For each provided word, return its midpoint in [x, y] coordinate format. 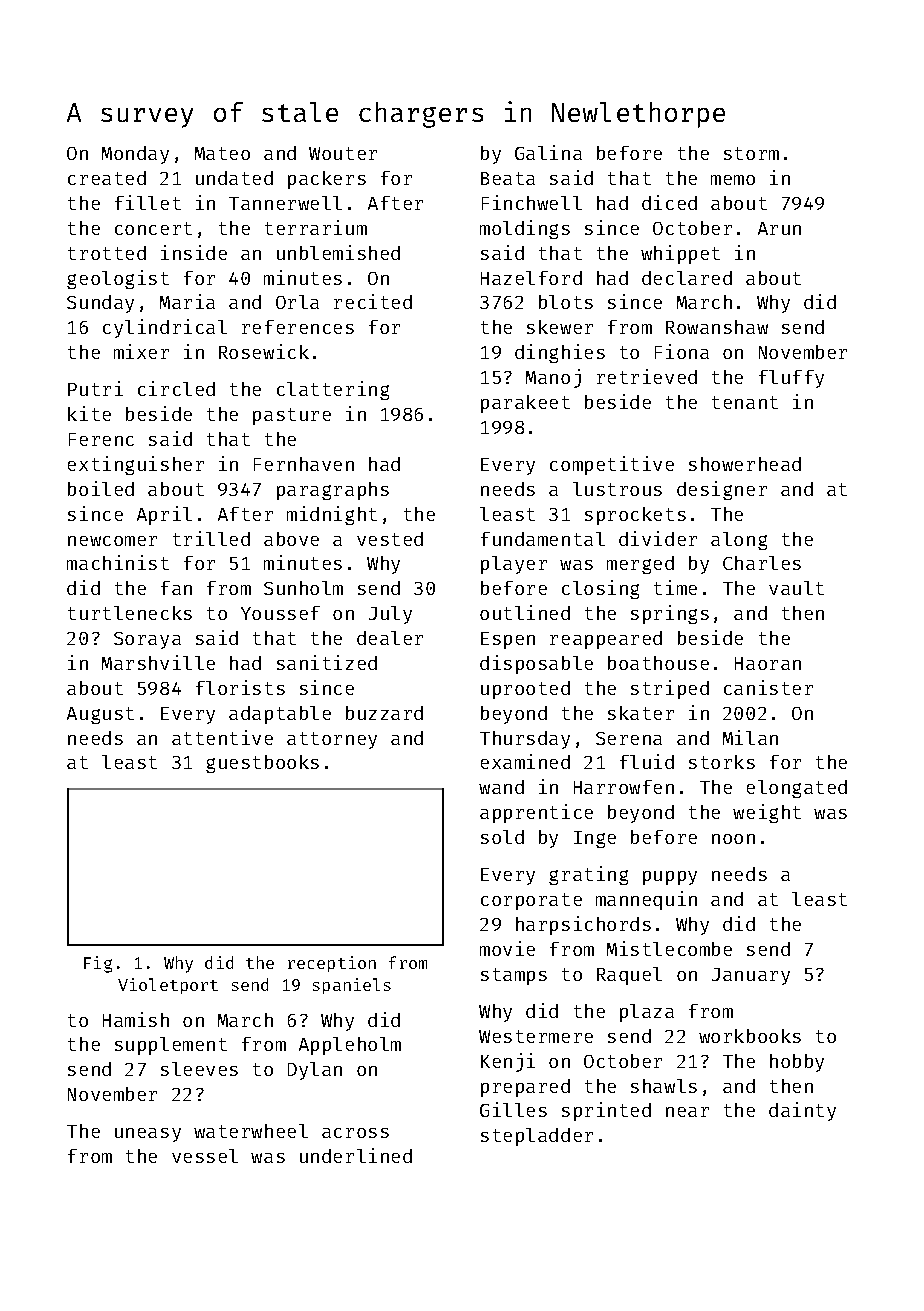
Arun [779, 228]
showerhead [745, 464]
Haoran [768, 663]
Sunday [100, 304]
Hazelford [531, 278]
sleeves [199, 1069]
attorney [332, 740]
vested [390, 539]
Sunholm [303, 588]
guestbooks [262, 764]
